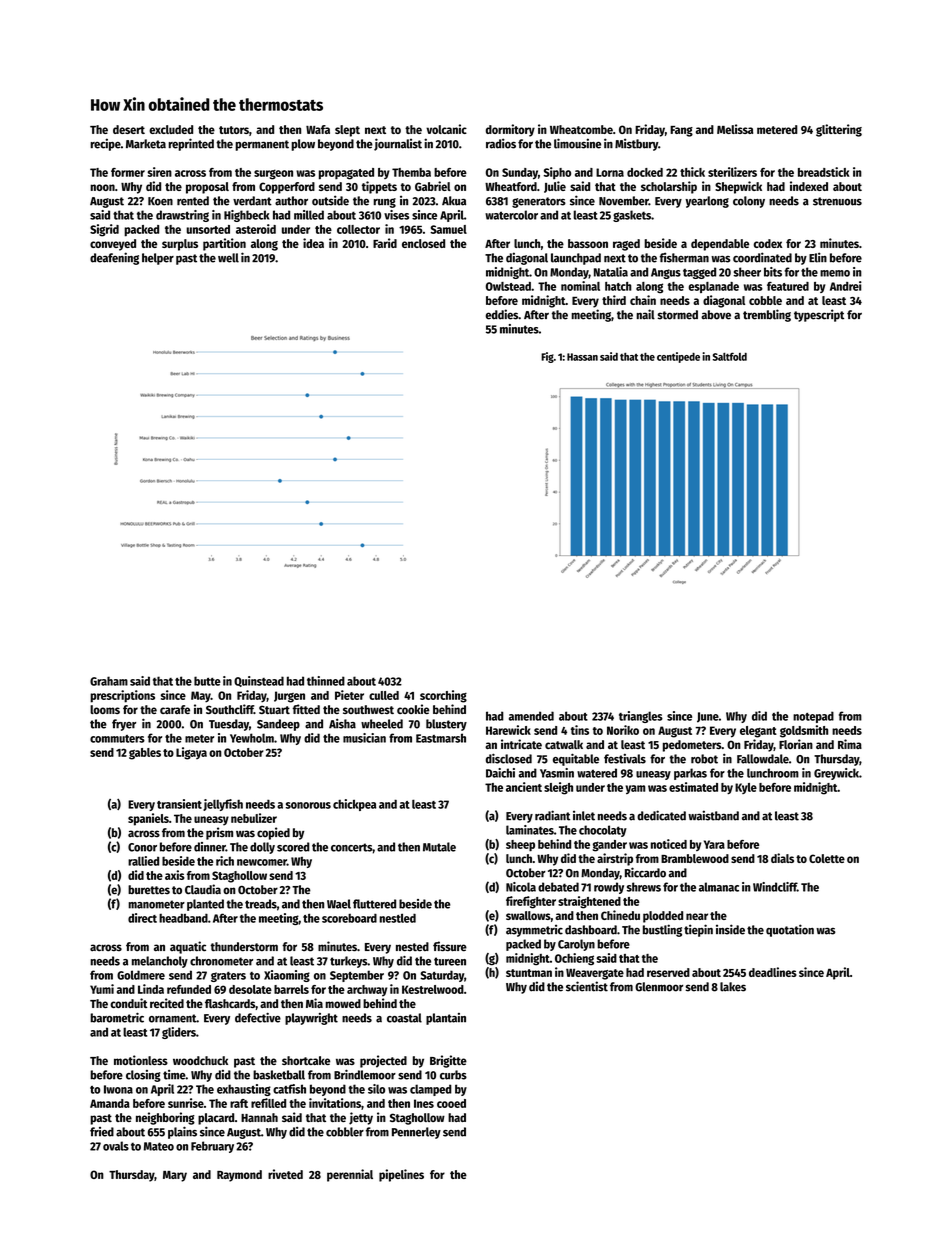  I want to click on cooed, so click(451, 1103).
